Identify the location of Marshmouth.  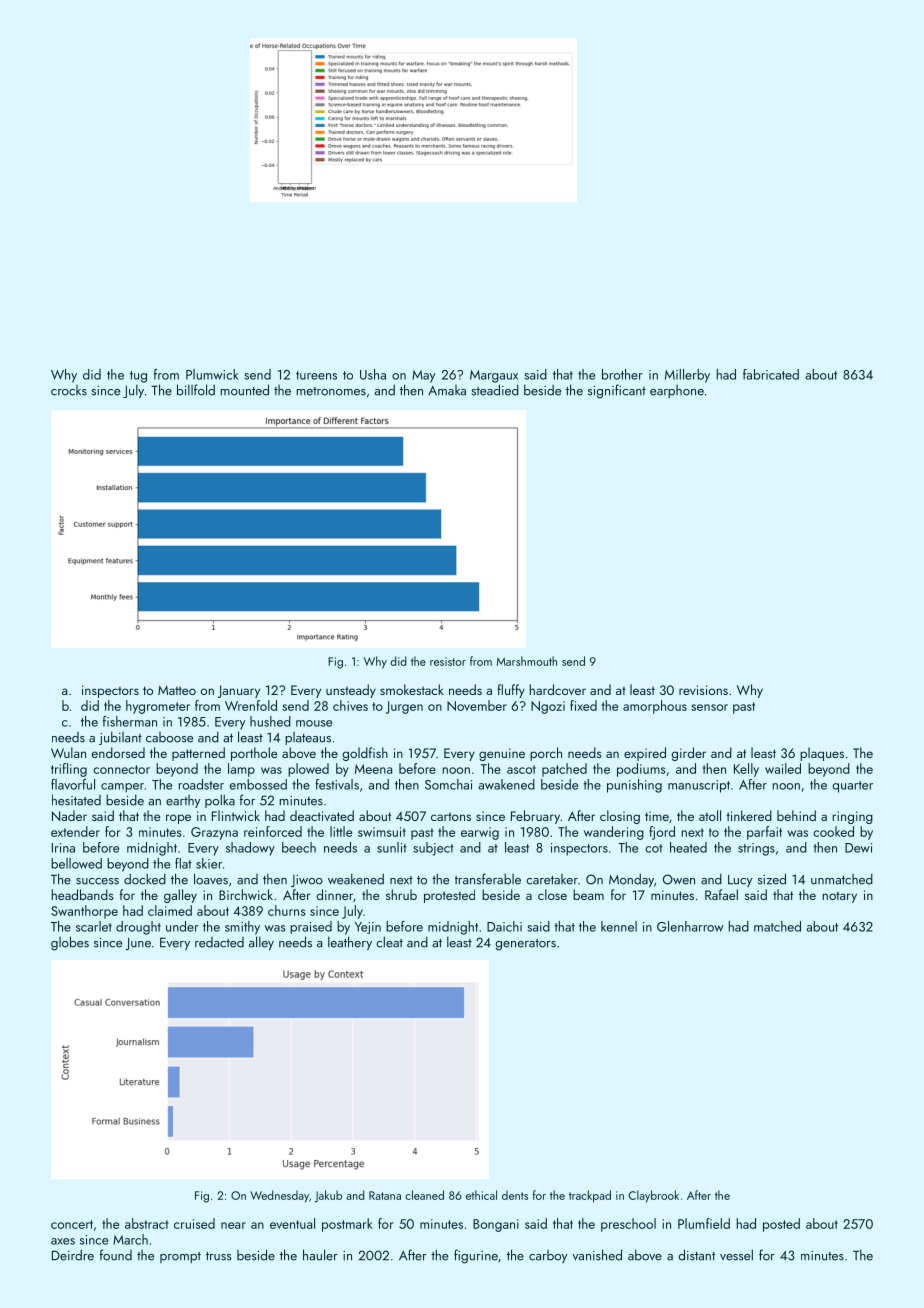
(527, 661).
